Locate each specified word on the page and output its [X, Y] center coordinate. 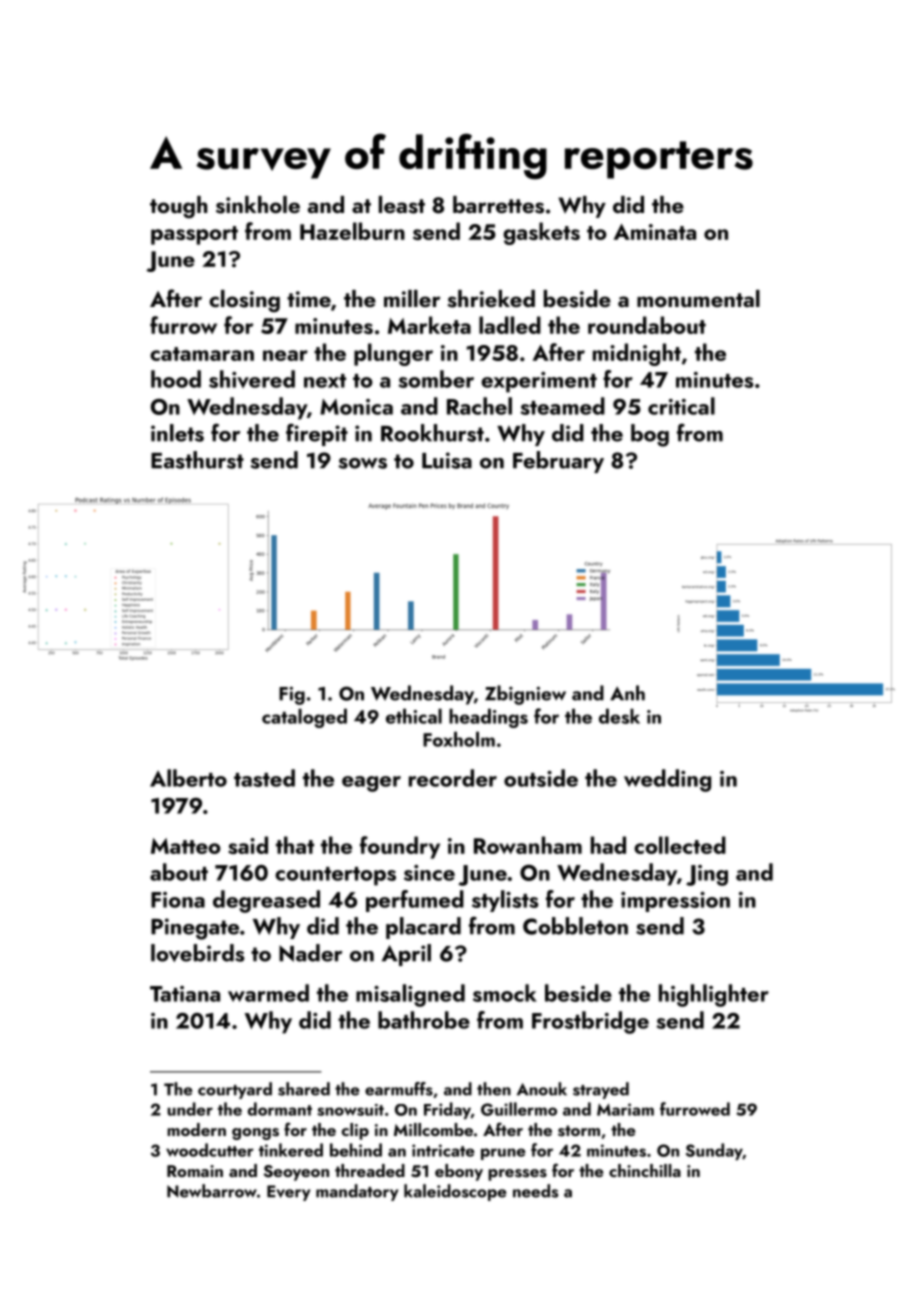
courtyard [235, 1090]
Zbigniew [525, 695]
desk [619, 716]
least [402, 205]
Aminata [655, 232]
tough [178, 207]
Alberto [188, 778]
